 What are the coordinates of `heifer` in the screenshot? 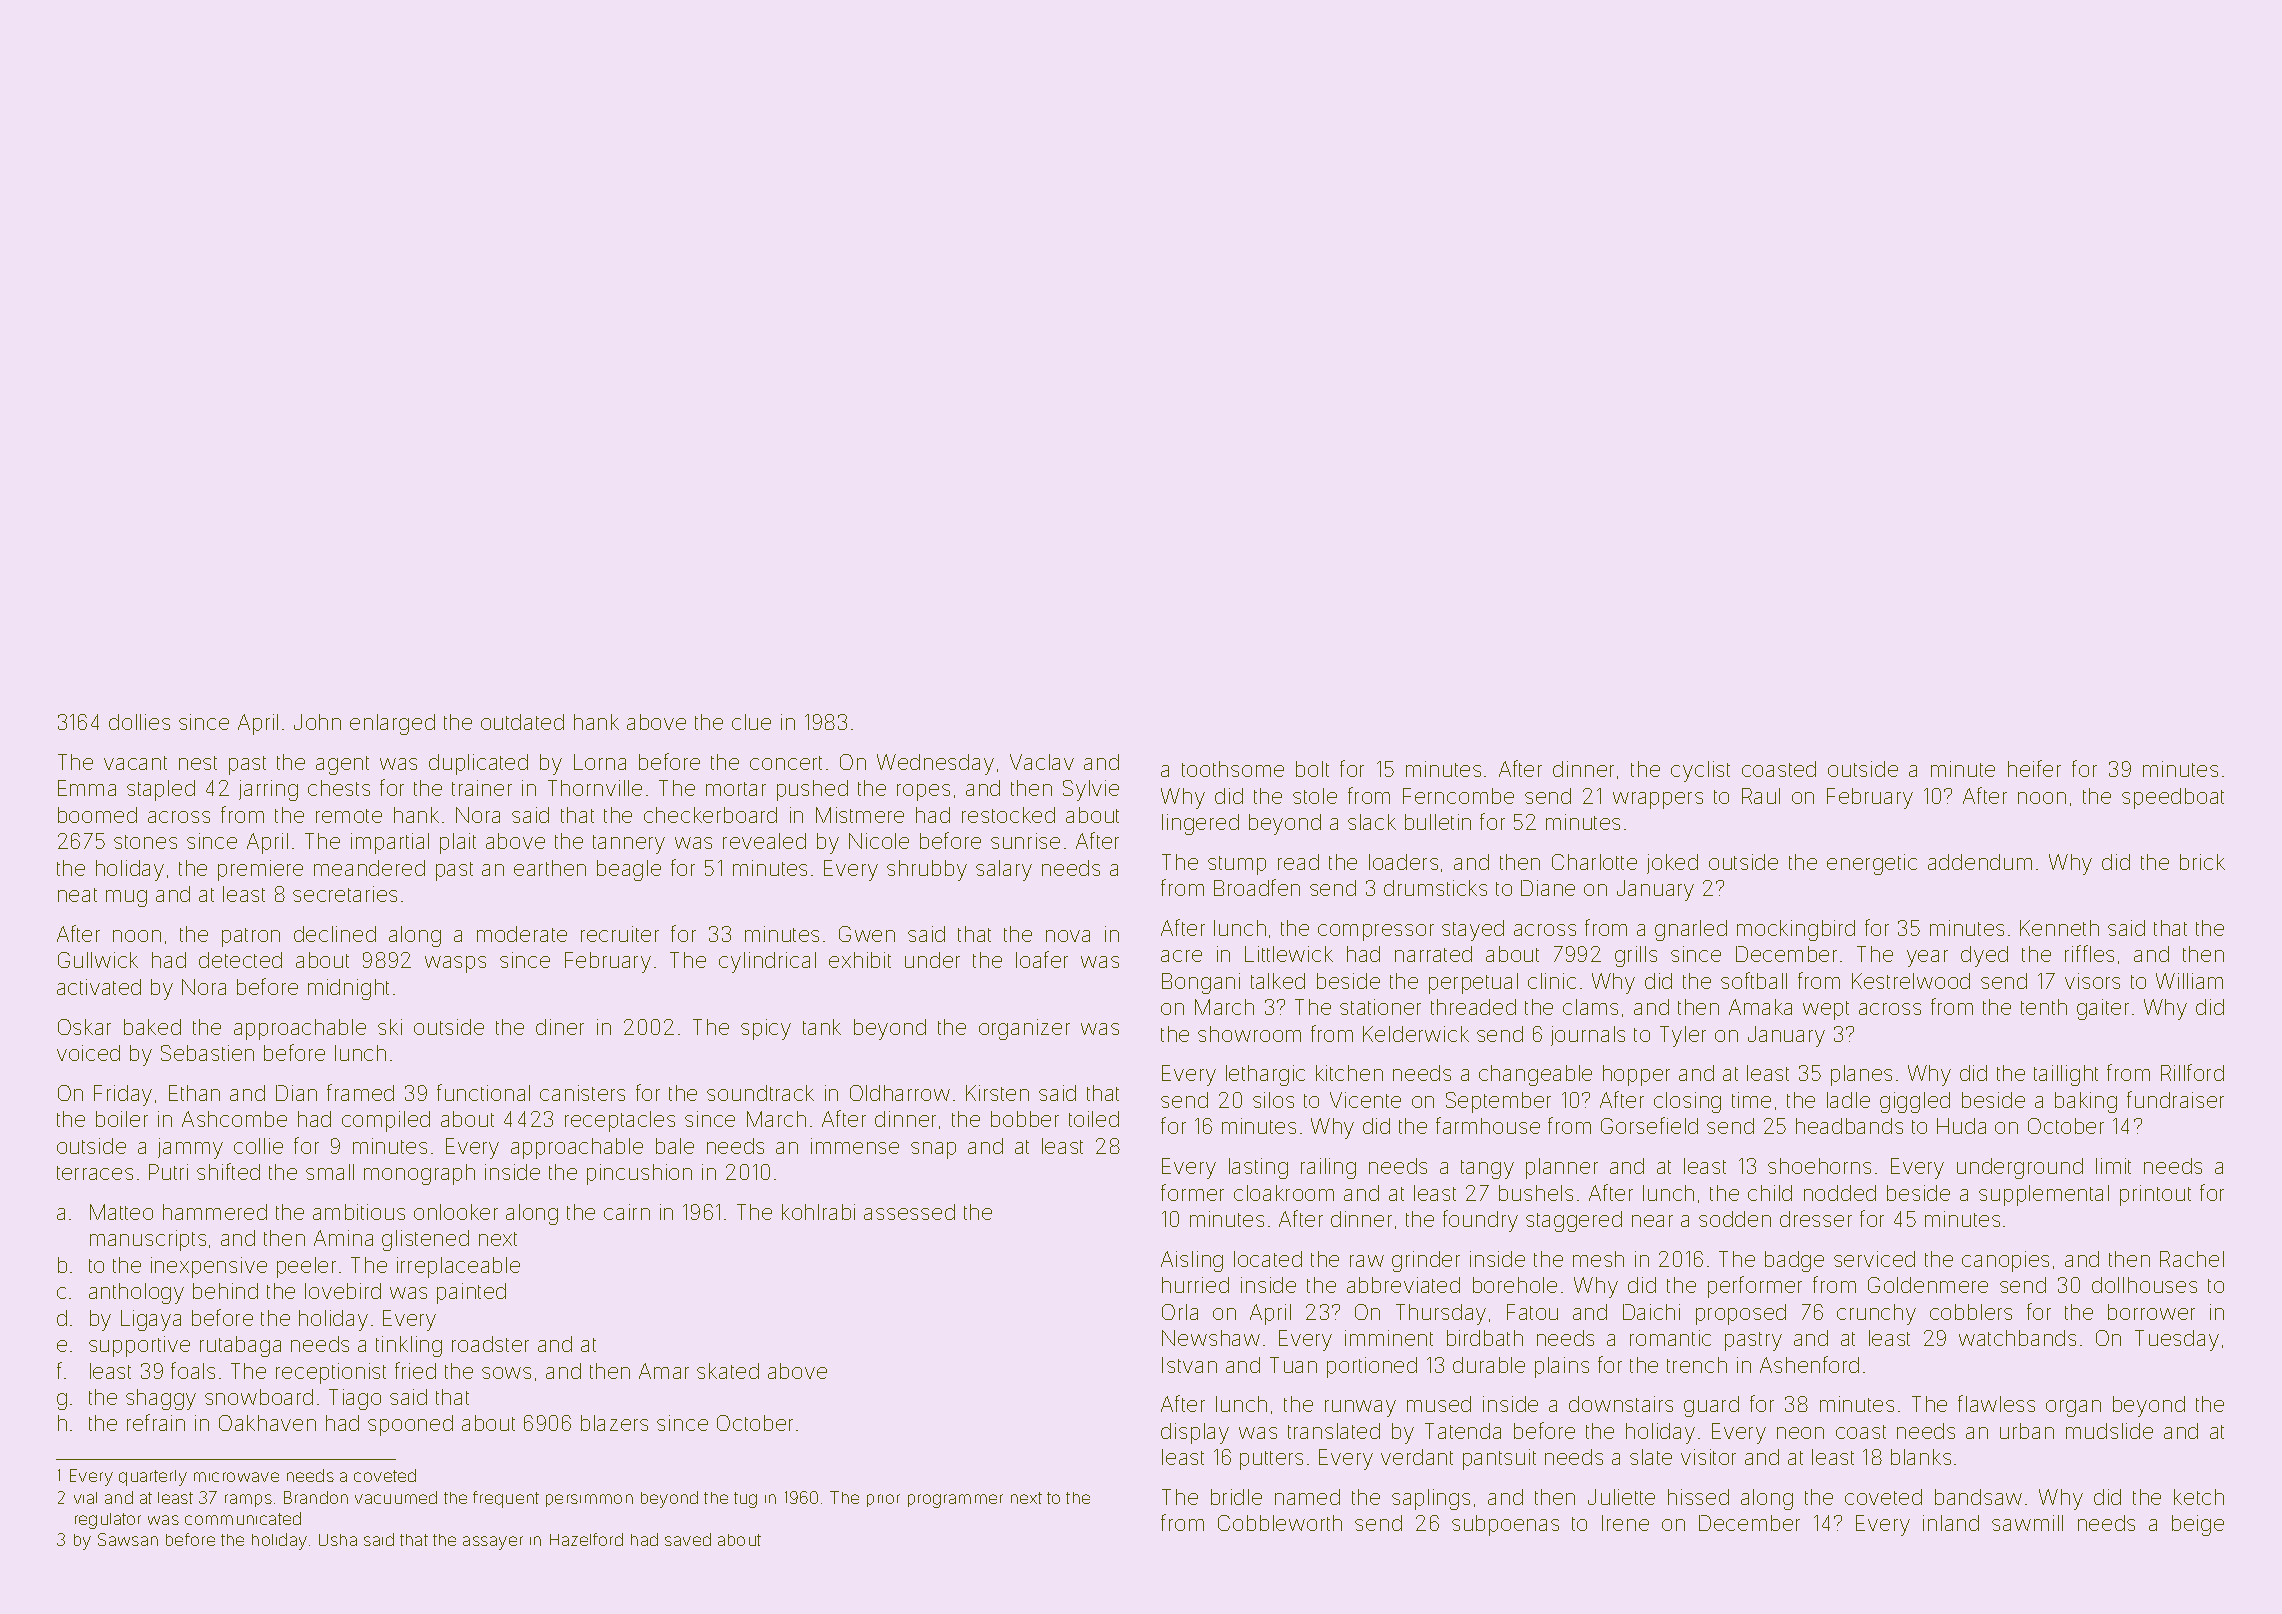 It's located at (2034, 768).
